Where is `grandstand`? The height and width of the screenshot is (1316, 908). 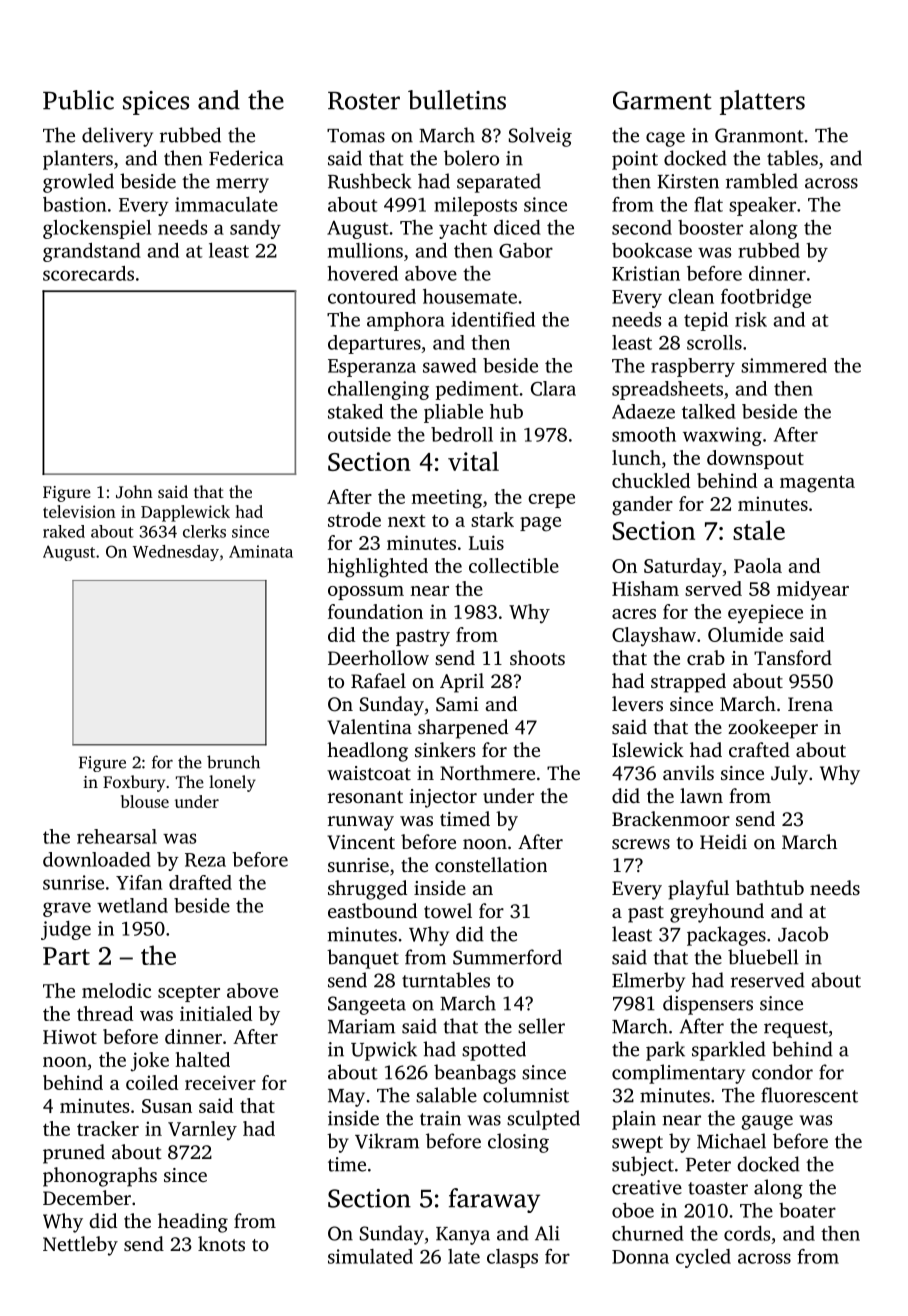
grandstand is located at coordinates (92, 252).
